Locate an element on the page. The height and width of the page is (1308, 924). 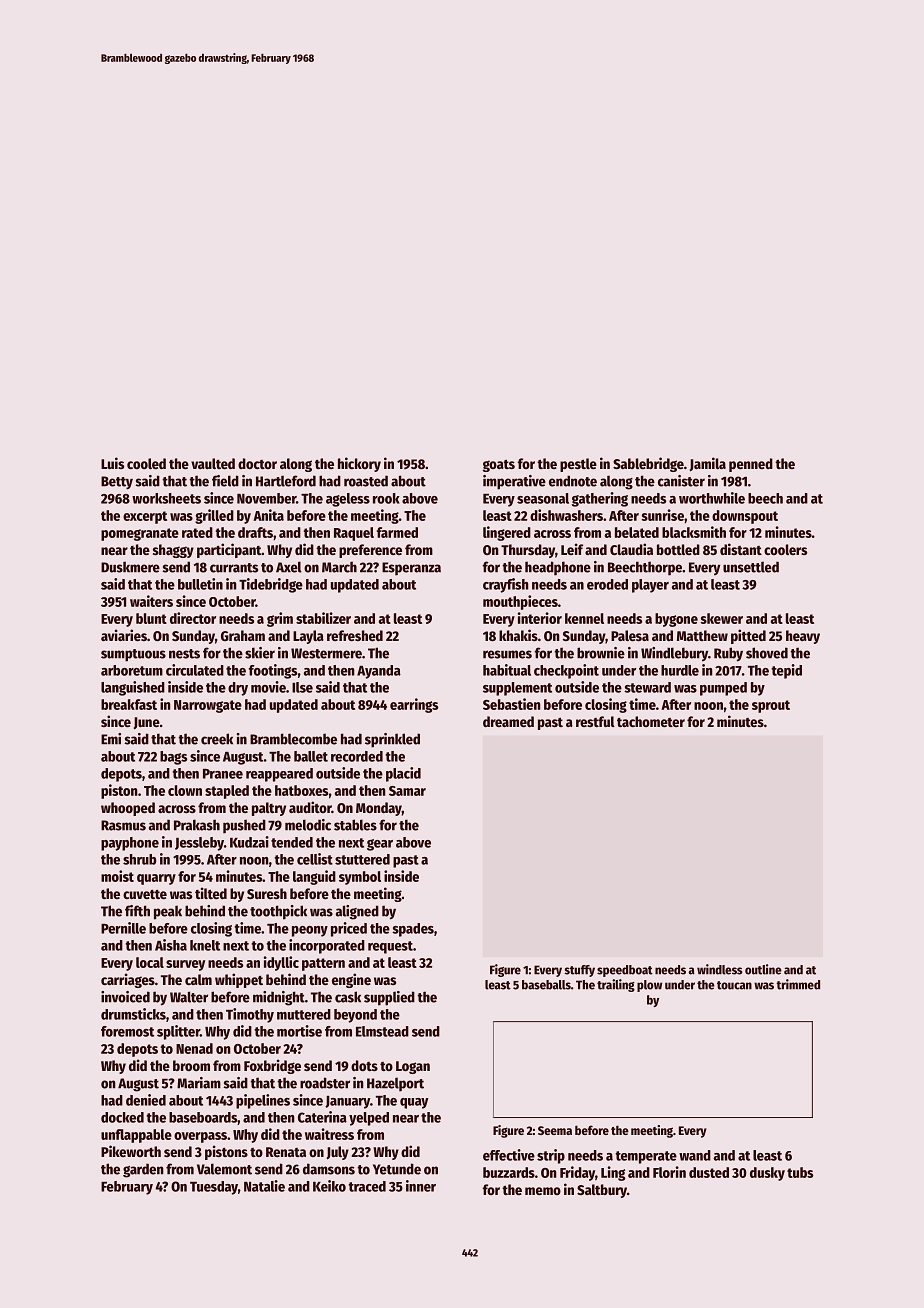
sprout is located at coordinates (771, 706).
